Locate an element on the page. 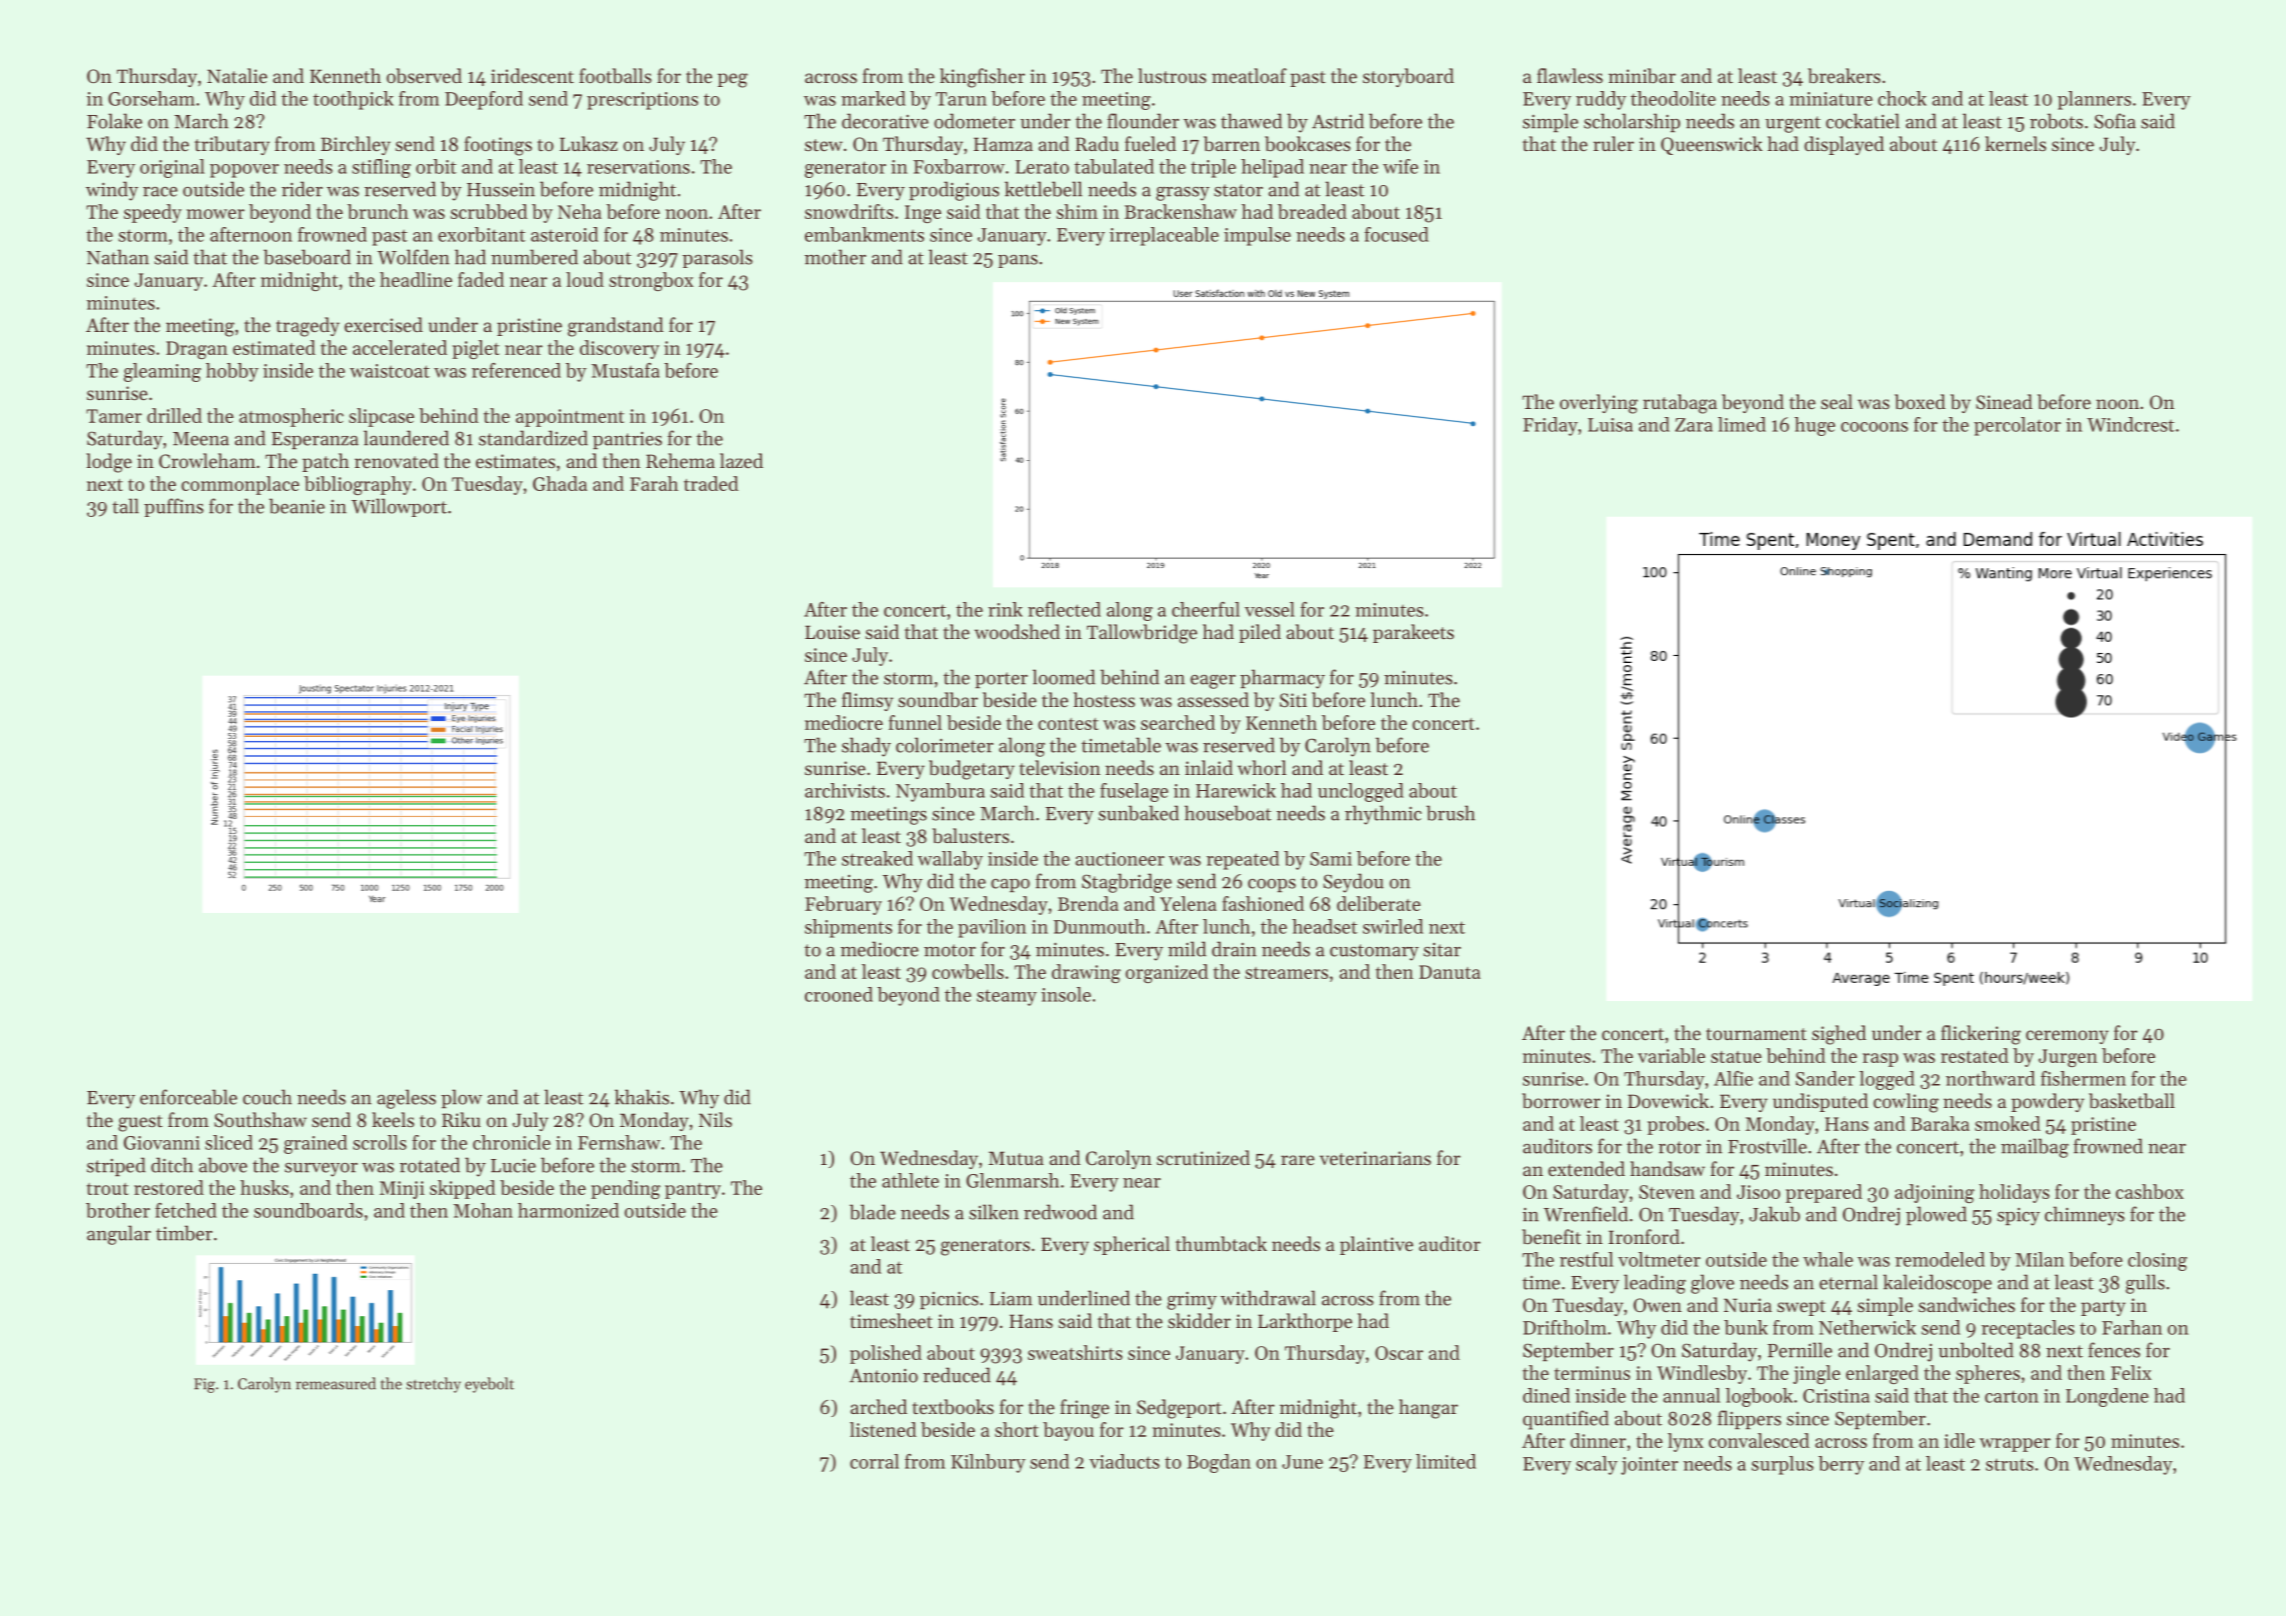 This image has width=2286, height=1616. iridescent is located at coordinates (532, 75).
